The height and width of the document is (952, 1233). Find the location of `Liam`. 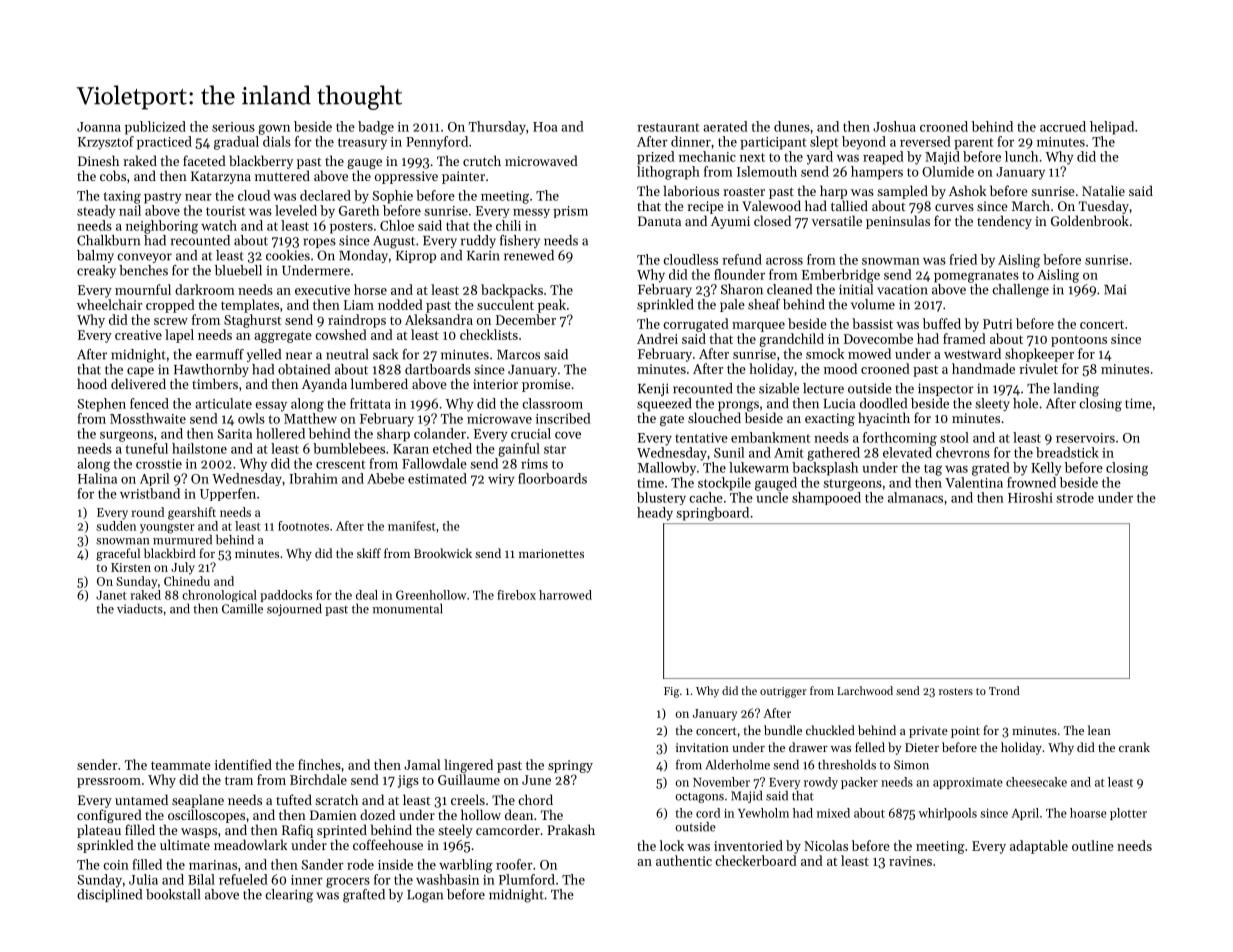

Liam is located at coordinates (359, 305).
